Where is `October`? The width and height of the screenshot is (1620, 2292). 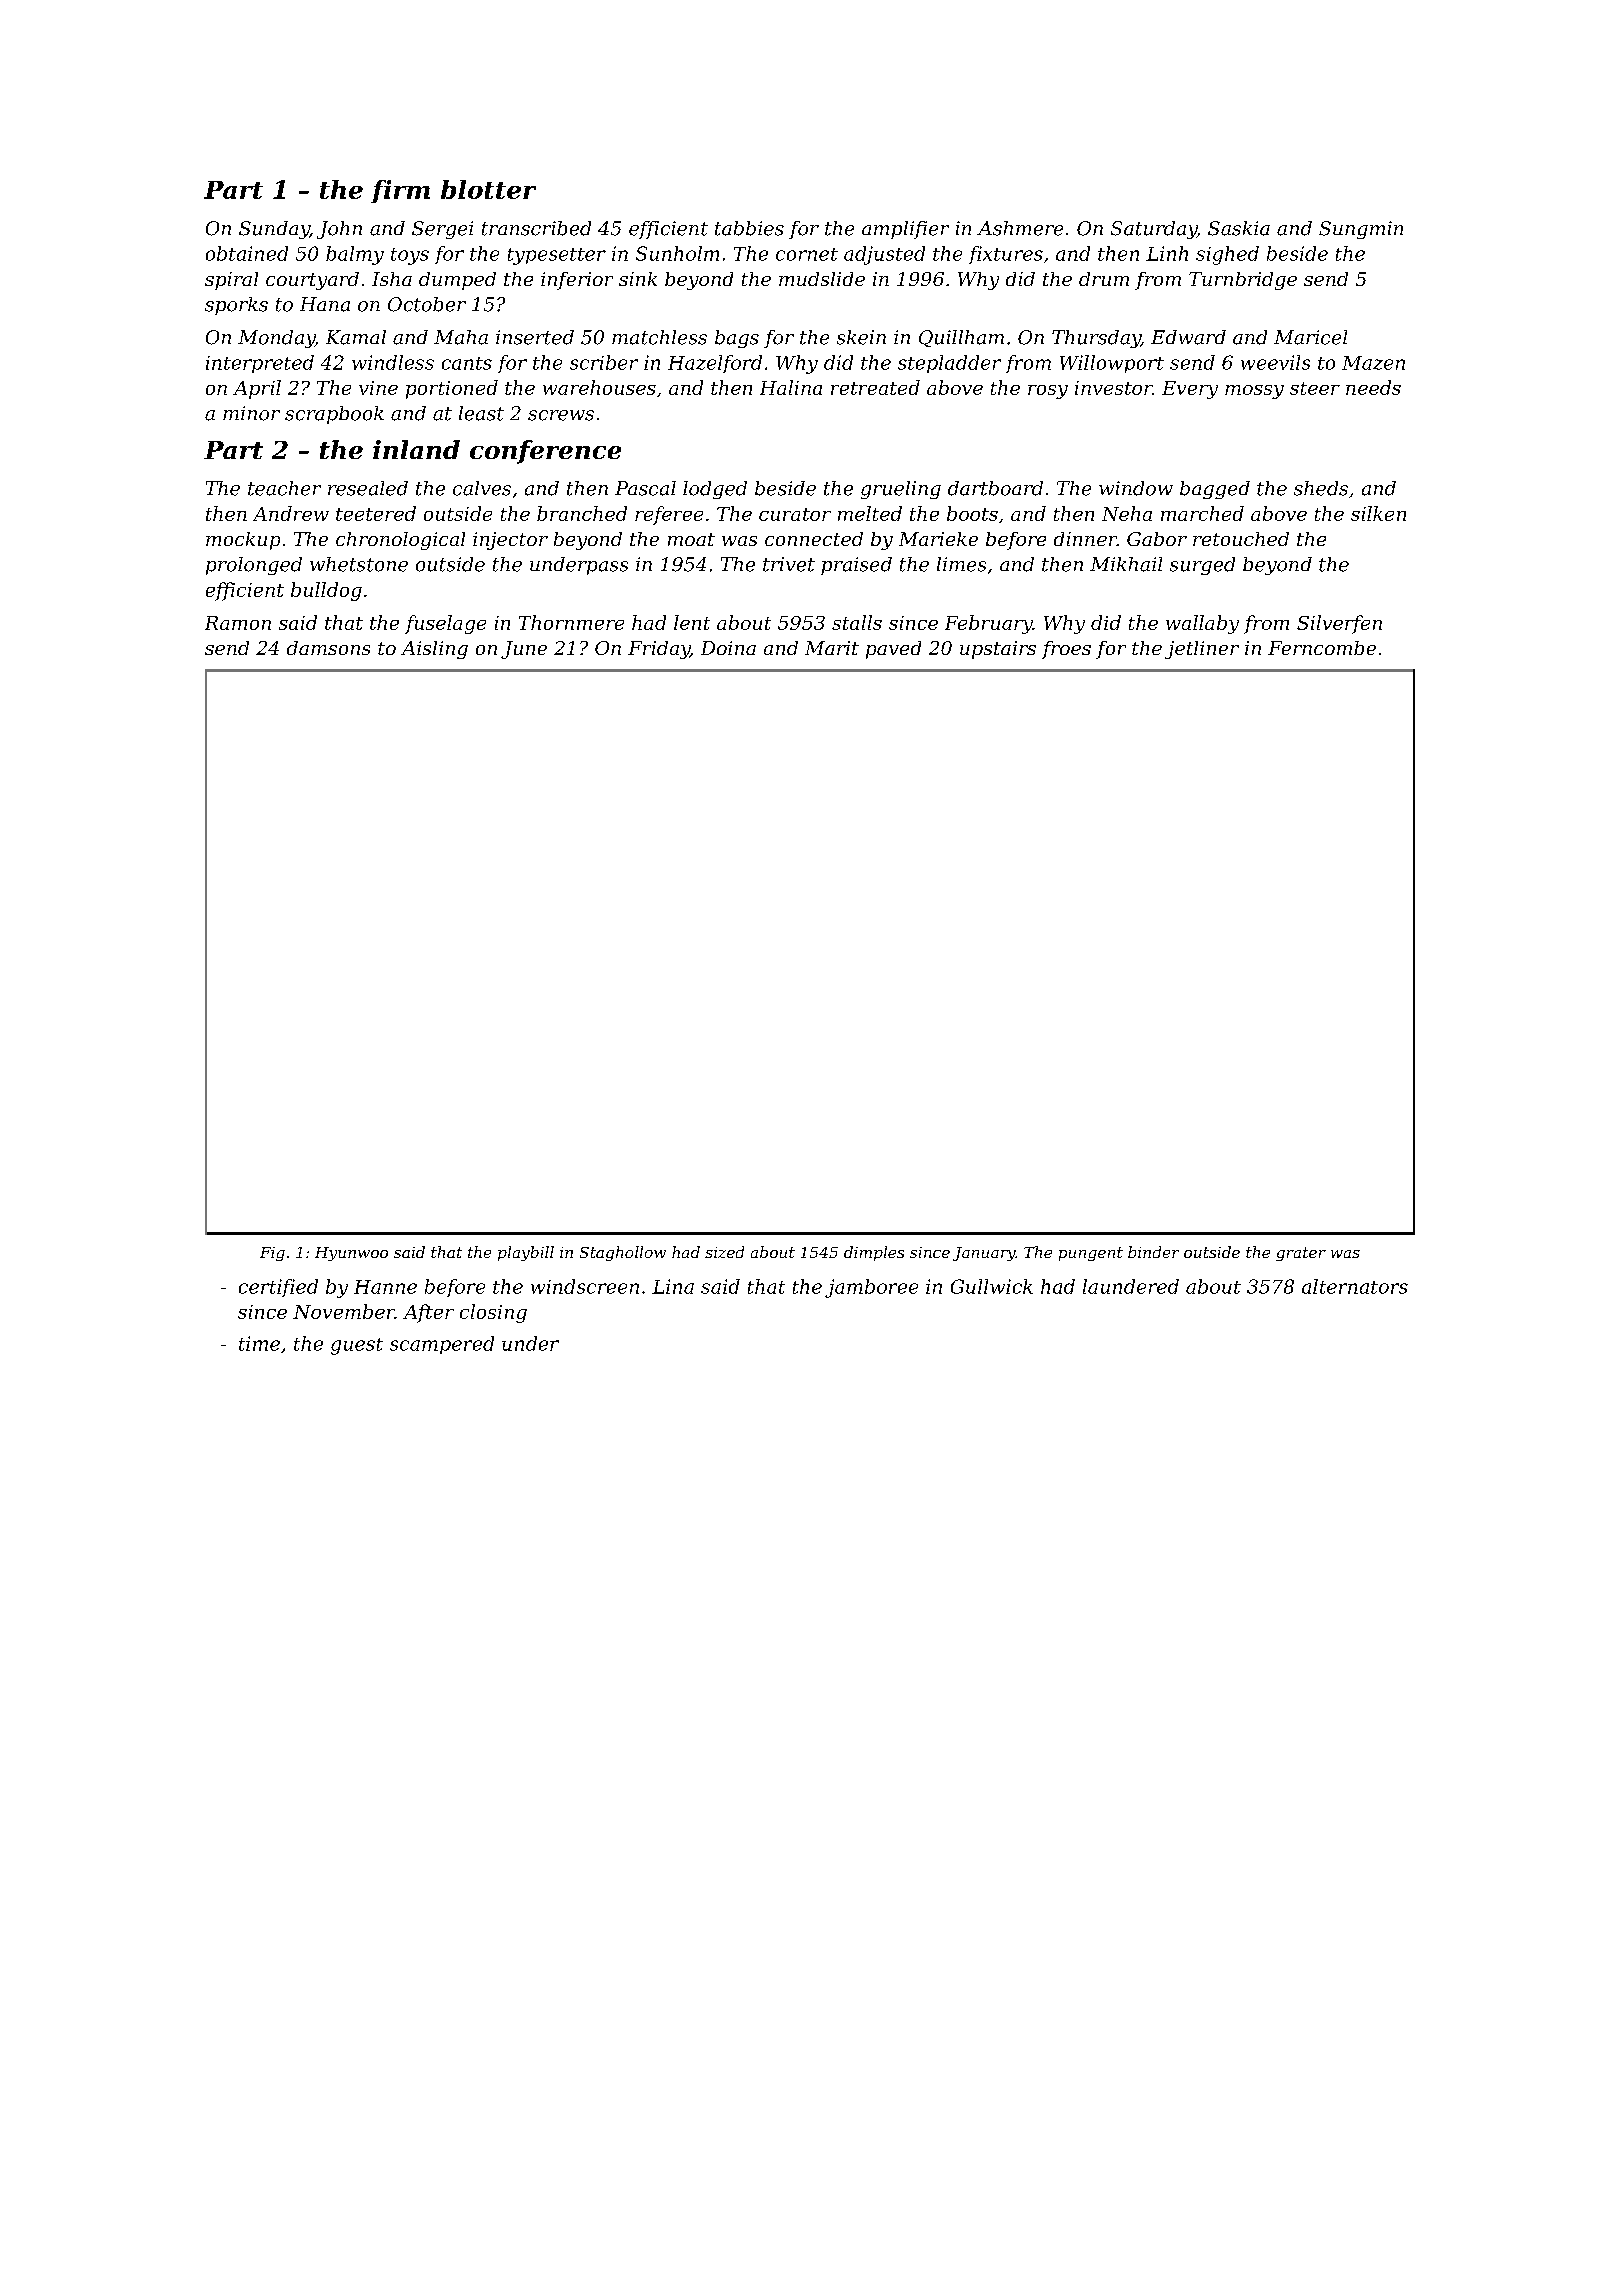
October is located at coordinates (427, 304).
